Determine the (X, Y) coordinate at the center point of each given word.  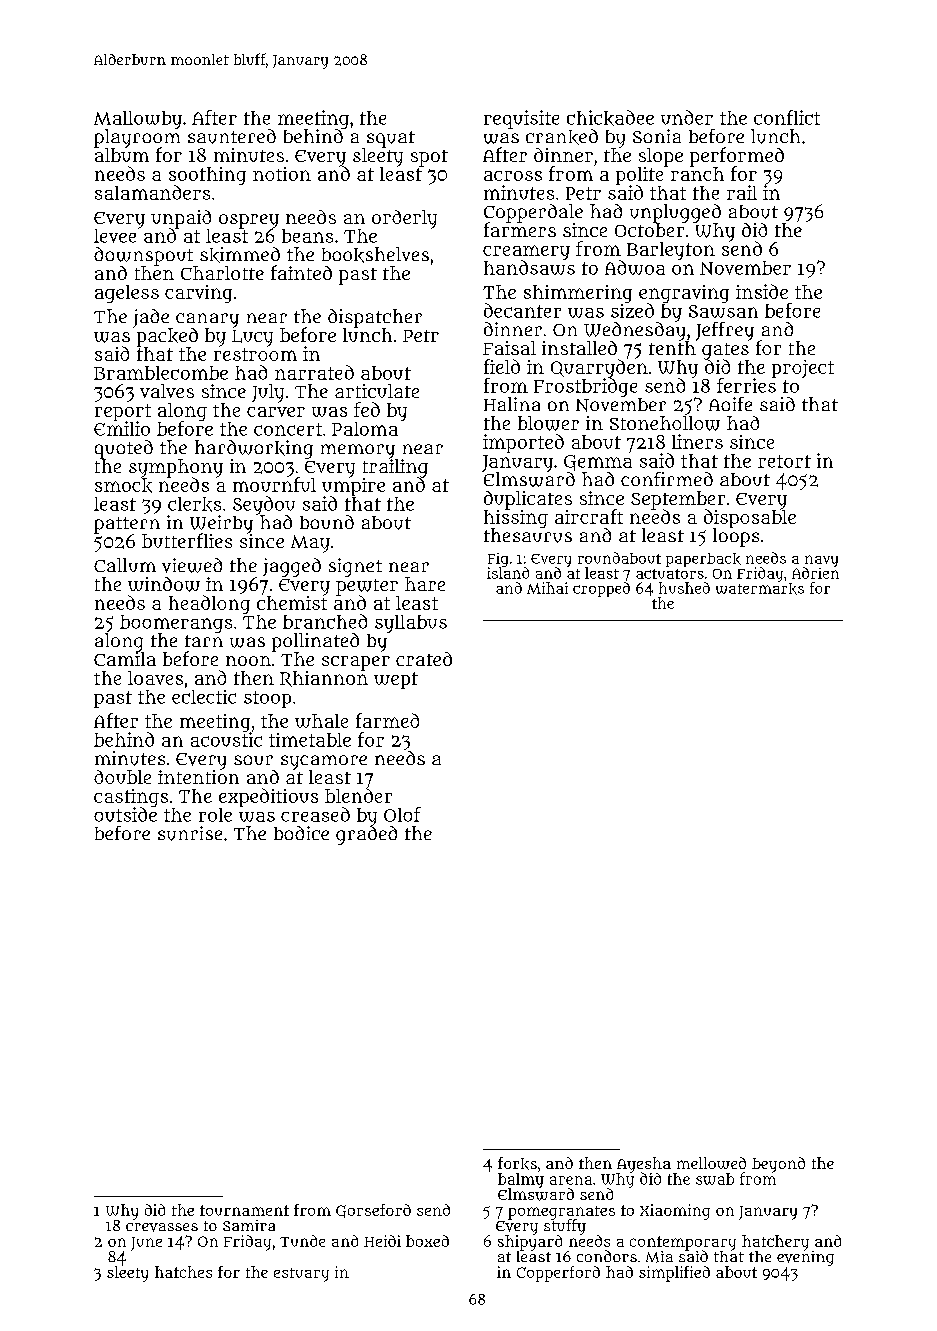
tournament (244, 1210)
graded (366, 835)
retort (784, 461)
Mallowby (138, 120)
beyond (778, 1165)
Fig (498, 560)
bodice (301, 833)
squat (391, 139)
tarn (204, 641)
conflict (787, 117)
